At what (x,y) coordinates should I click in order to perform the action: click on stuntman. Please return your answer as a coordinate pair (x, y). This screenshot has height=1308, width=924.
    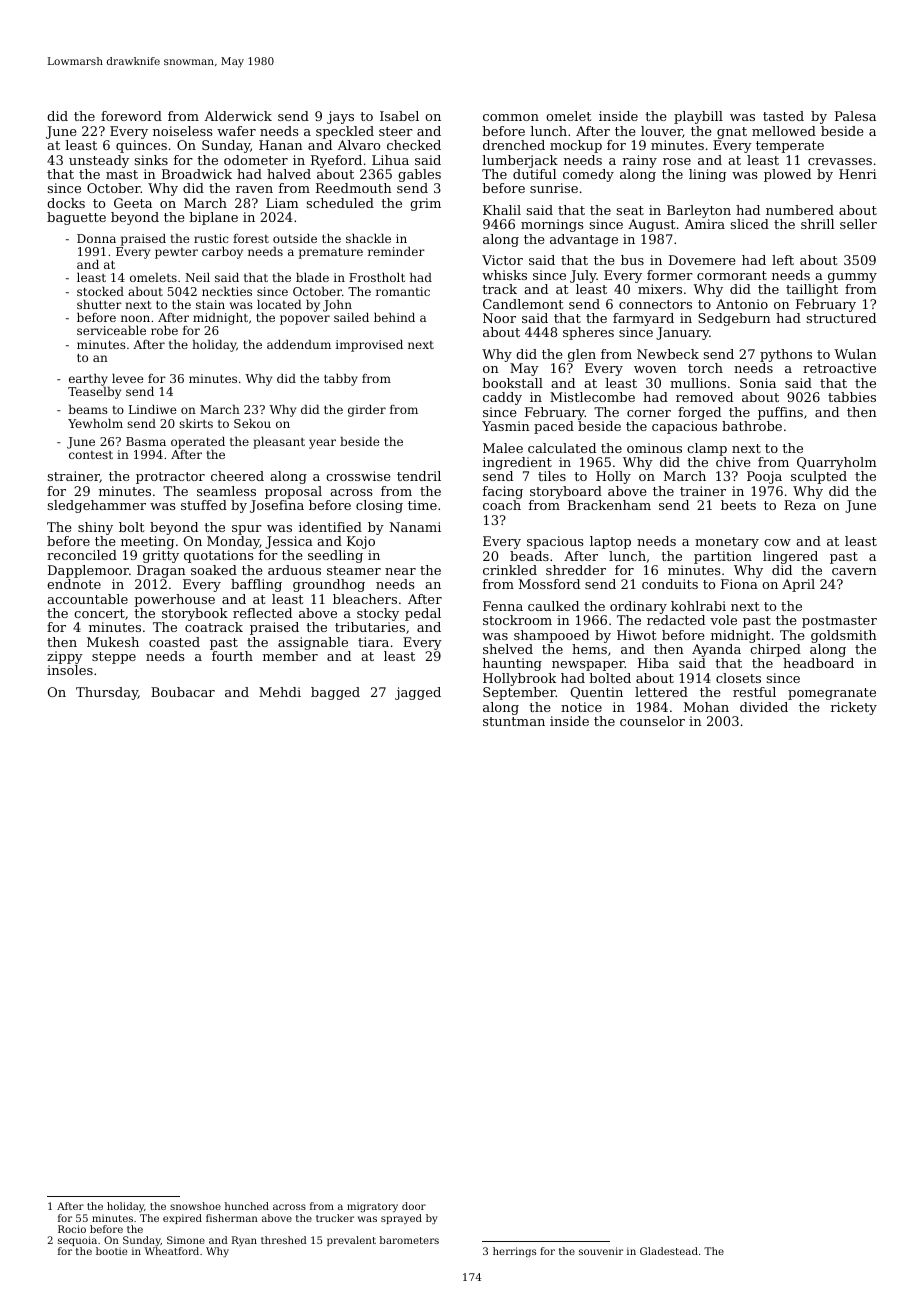
    Looking at the image, I should click on (514, 721).
